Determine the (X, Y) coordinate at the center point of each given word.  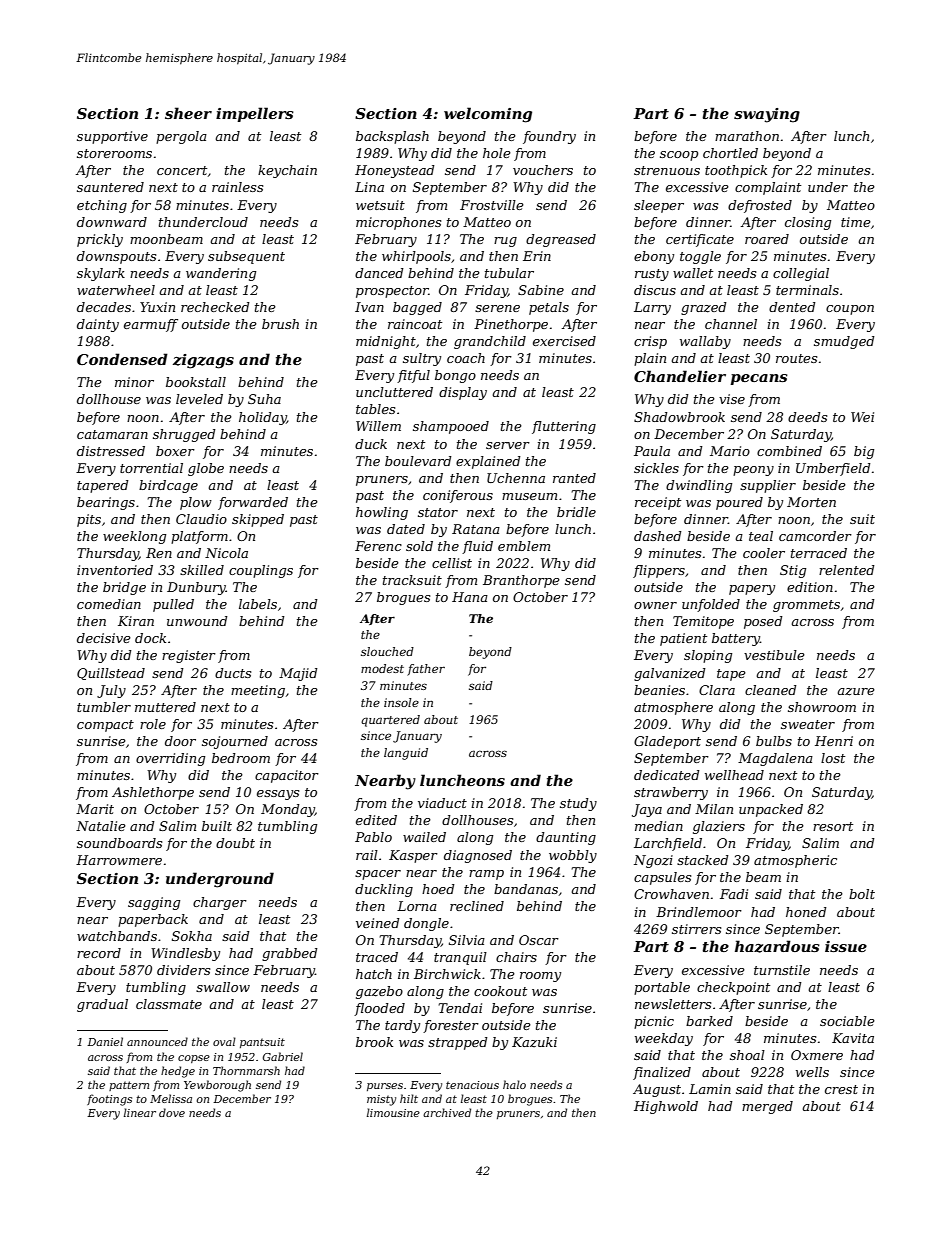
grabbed (290, 954)
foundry (549, 137)
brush (280, 324)
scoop (679, 156)
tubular (509, 273)
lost (833, 758)
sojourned (235, 742)
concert (182, 170)
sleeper (659, 206)
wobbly (573, 856)
